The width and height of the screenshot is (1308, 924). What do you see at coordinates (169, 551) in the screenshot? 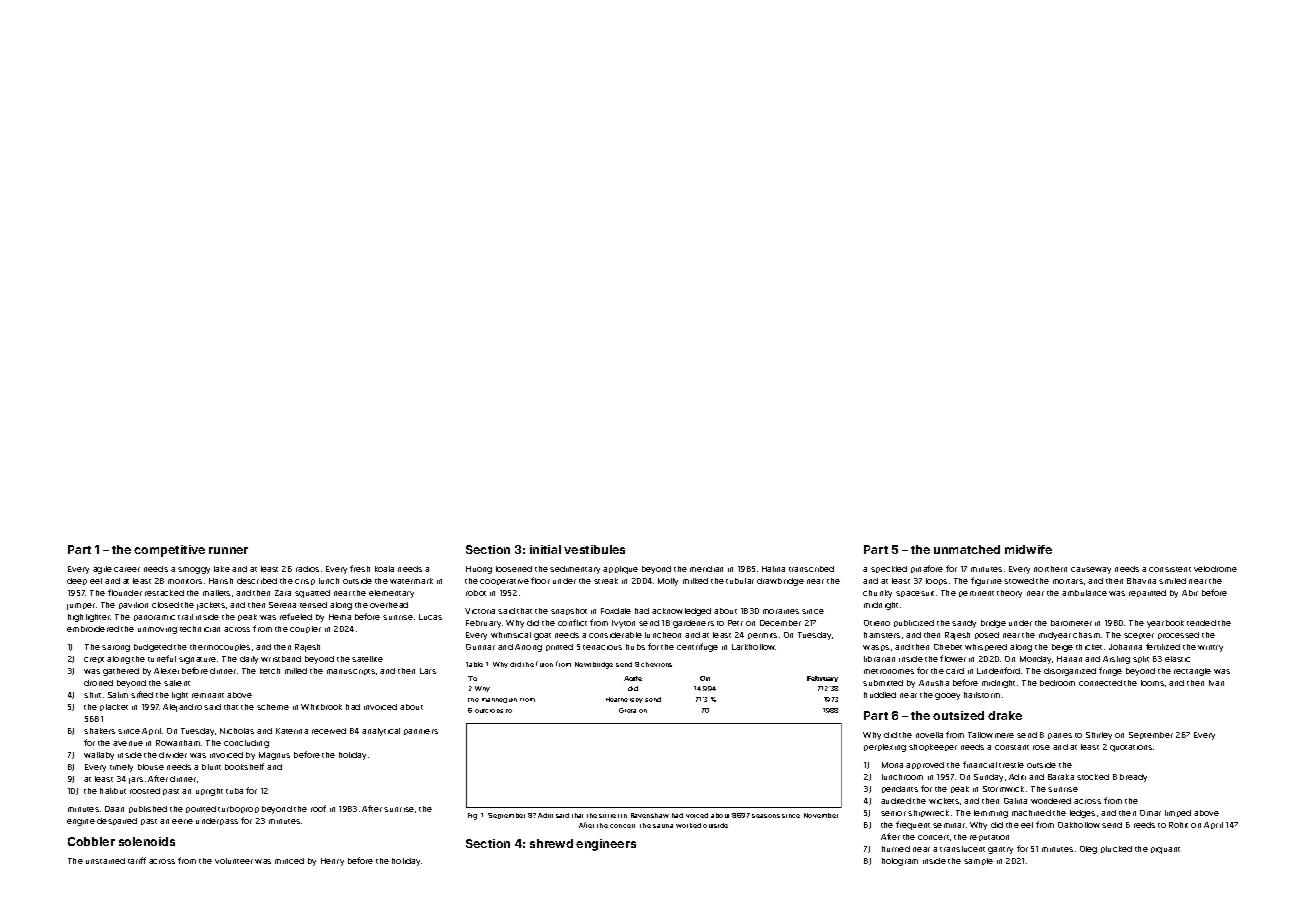
I see `competitive` at bounding box center [169, 551].
